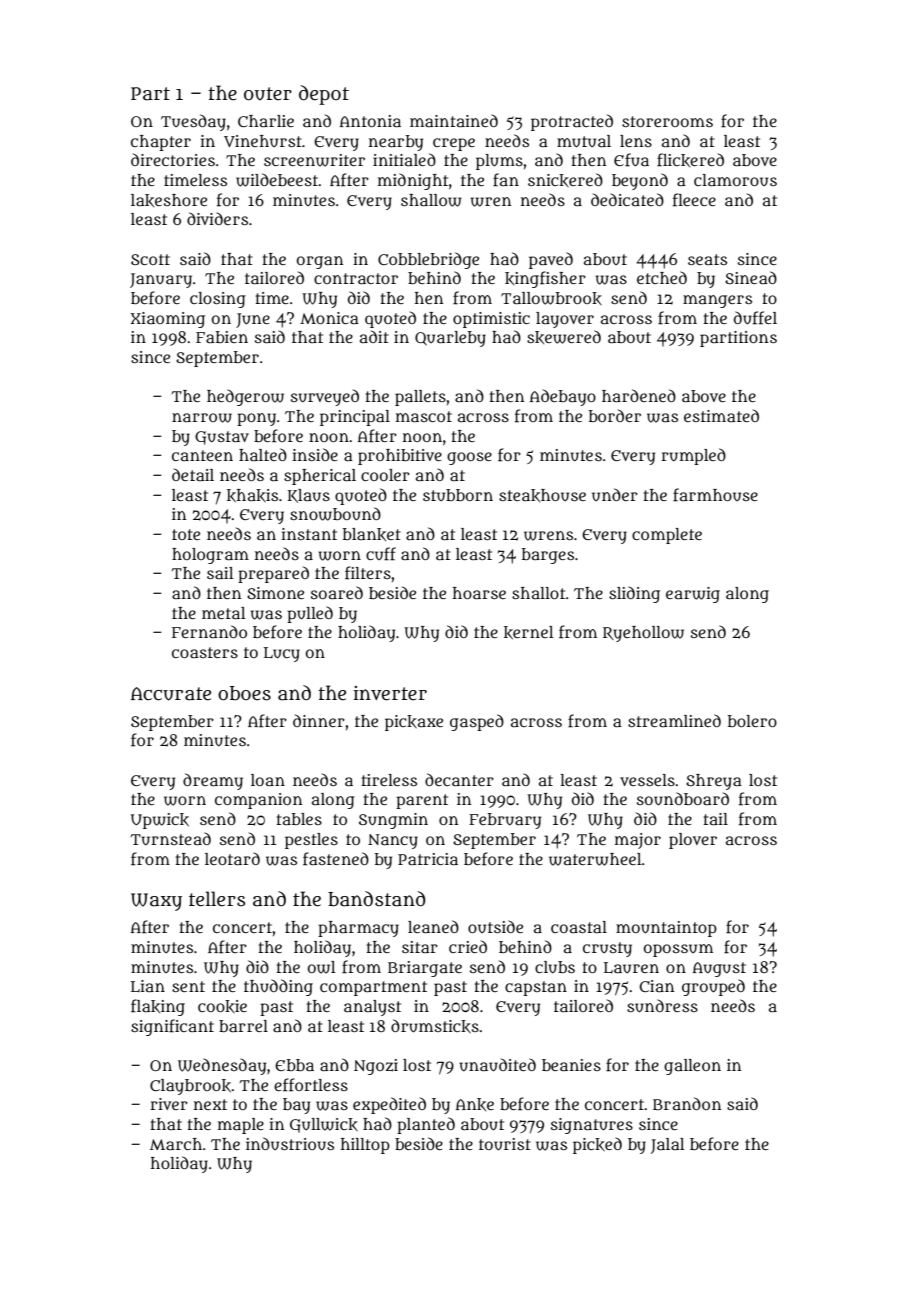 The height and width of the image is (1316, 908). Describe the element at coordinates (389, 780) in the image. I see `tireless` at that location.
